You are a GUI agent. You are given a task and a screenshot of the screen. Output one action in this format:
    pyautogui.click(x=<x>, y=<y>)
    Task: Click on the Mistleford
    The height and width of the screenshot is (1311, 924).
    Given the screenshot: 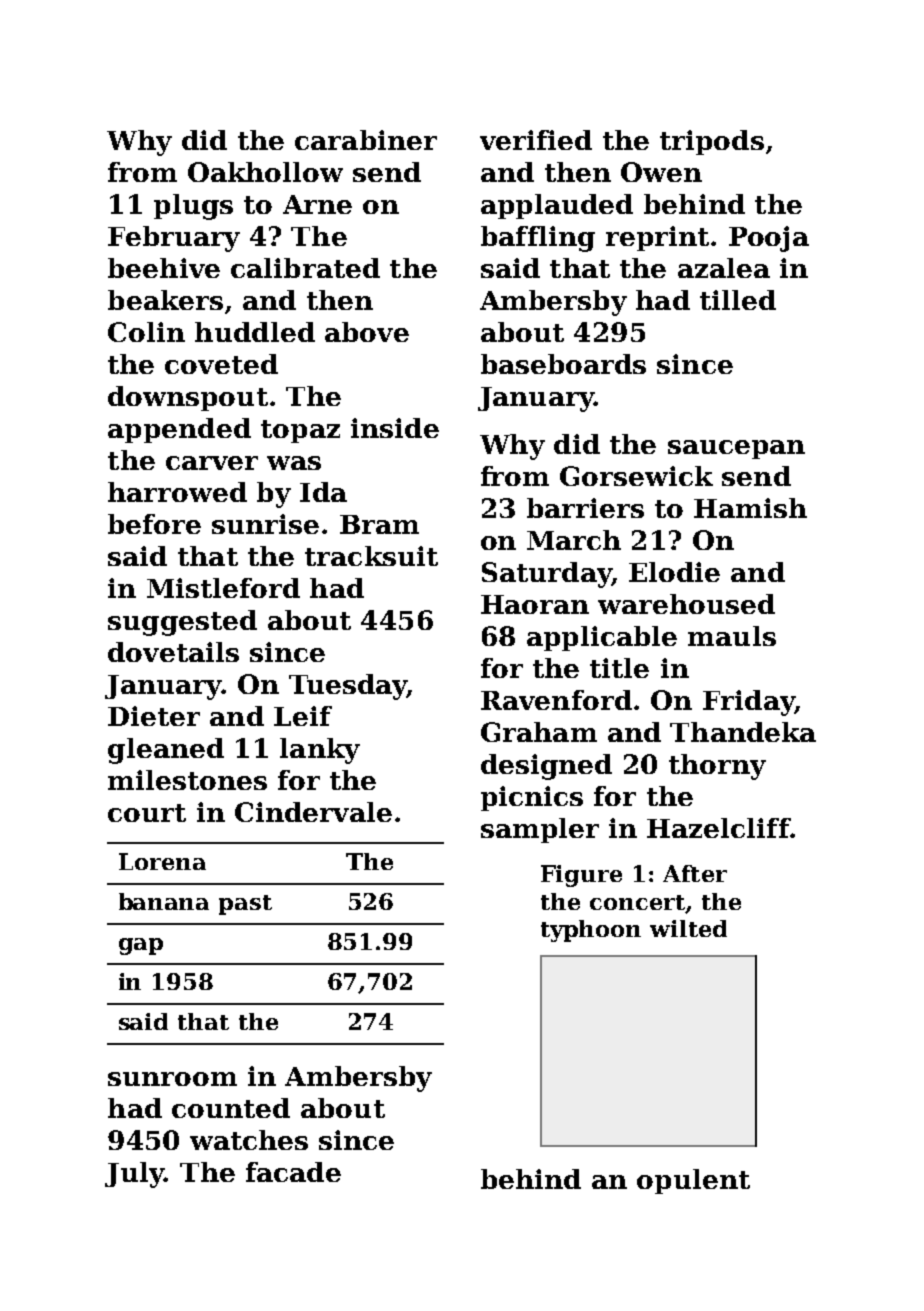 What is the action you would take?
    pyautogui.click(x=223, y=588)
